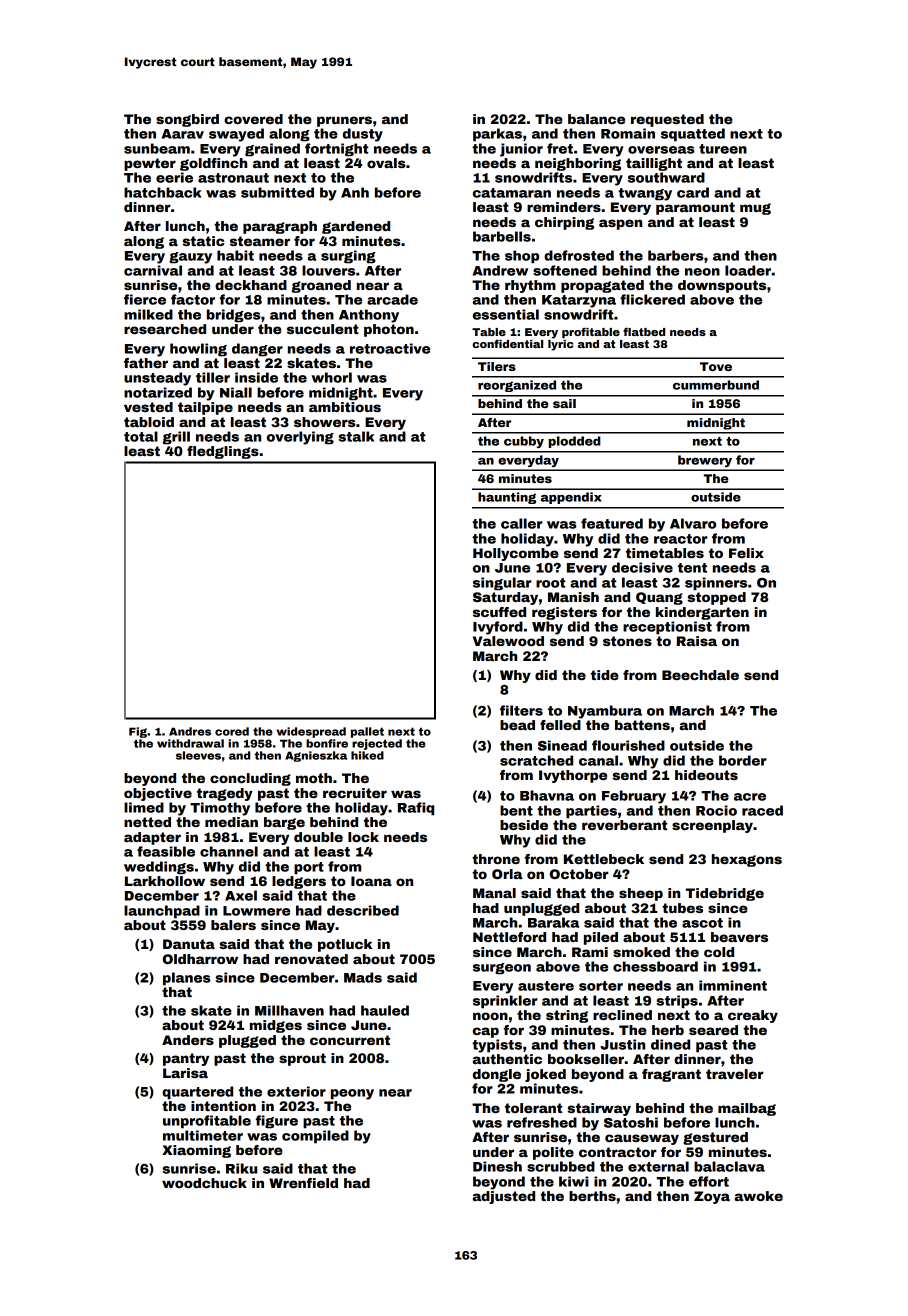 The width and height of the screenshot is (908, 1316). Describe the element at coordinates (256, 911) in the screenshot. I see `Lowmere` at that location.
